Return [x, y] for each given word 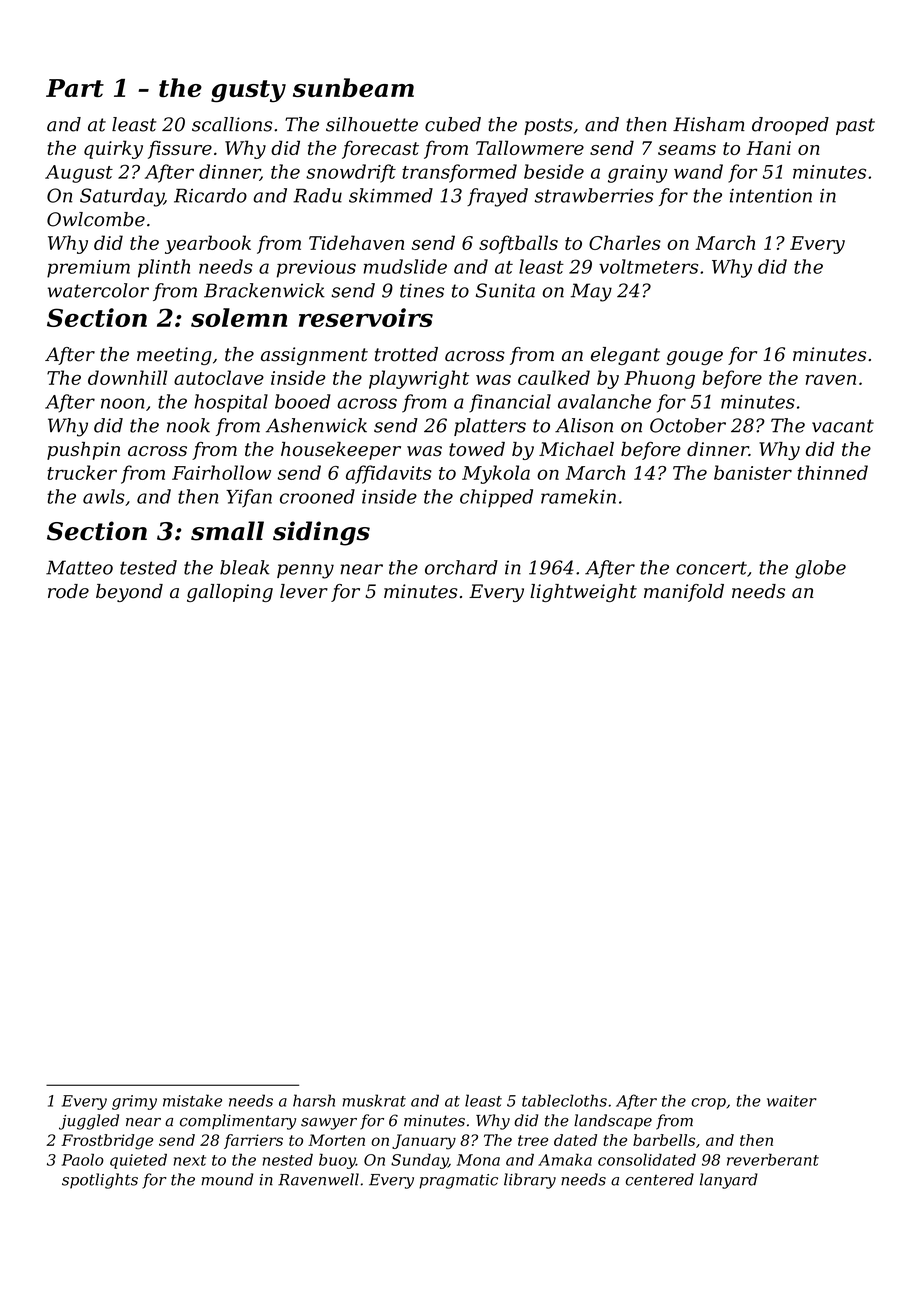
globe [820, 569]
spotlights [100, 1181]
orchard [461, 567]
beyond [129, 593]
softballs [518, 244]
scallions [232, 124]
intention [771, 195]
